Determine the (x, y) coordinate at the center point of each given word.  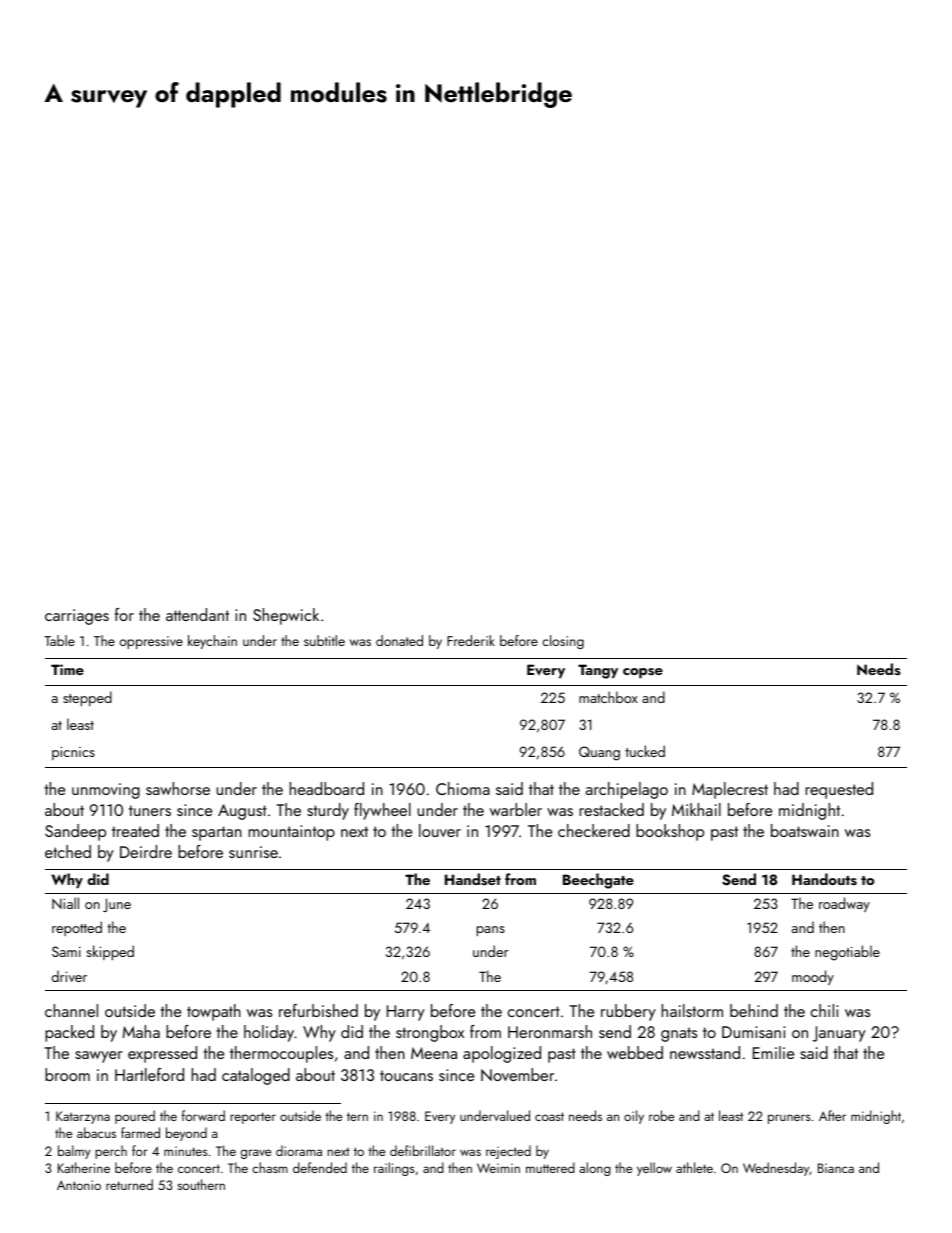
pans (491, 931)
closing (563, 642)
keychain (212, 642)
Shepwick (286, 616)
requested (839, 790)
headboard (327, 788)
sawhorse (178, 788)
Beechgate (598, 881)
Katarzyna (83, 1117)
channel (71, 1010)
